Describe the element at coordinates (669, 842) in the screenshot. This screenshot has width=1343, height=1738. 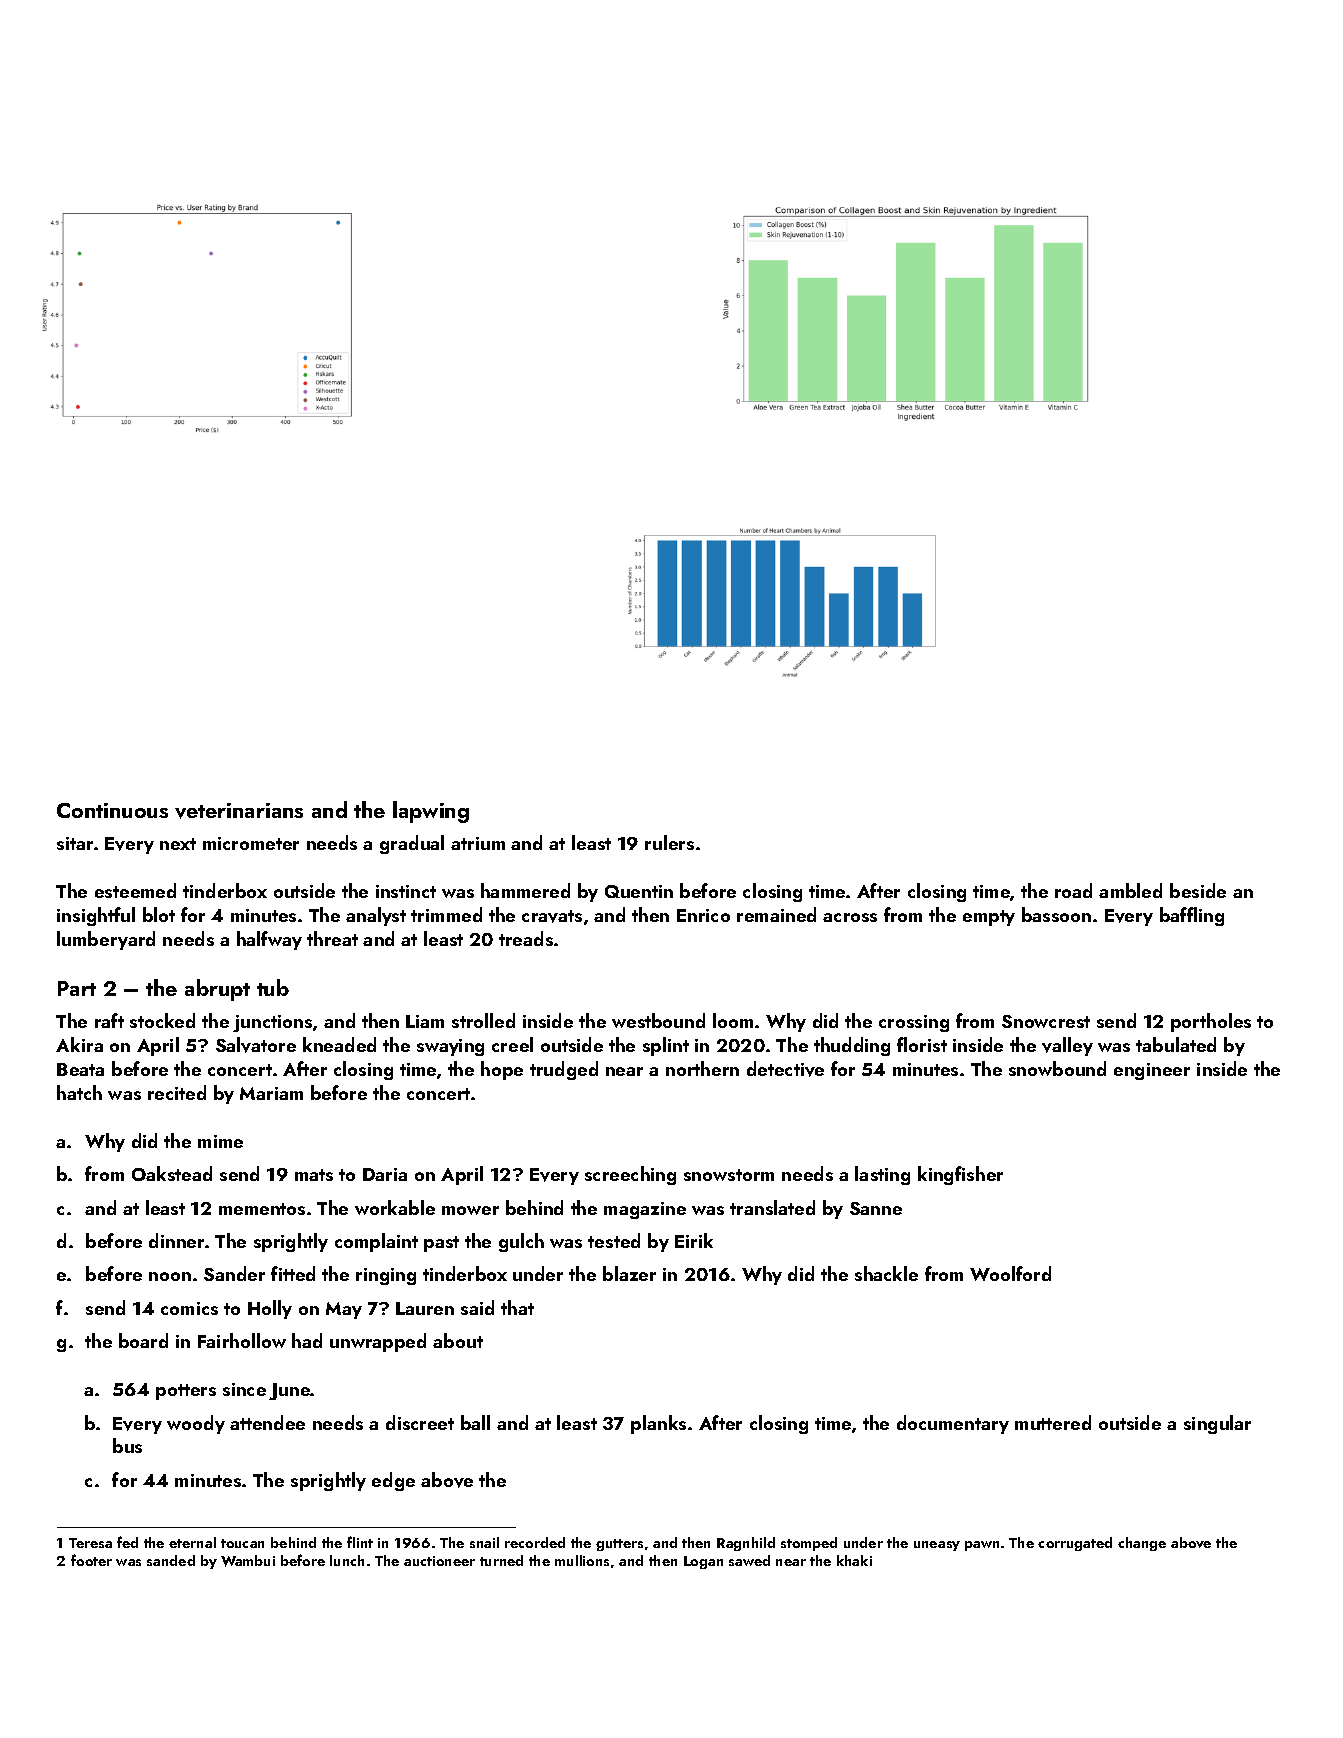
I see `rulers` at that location.
